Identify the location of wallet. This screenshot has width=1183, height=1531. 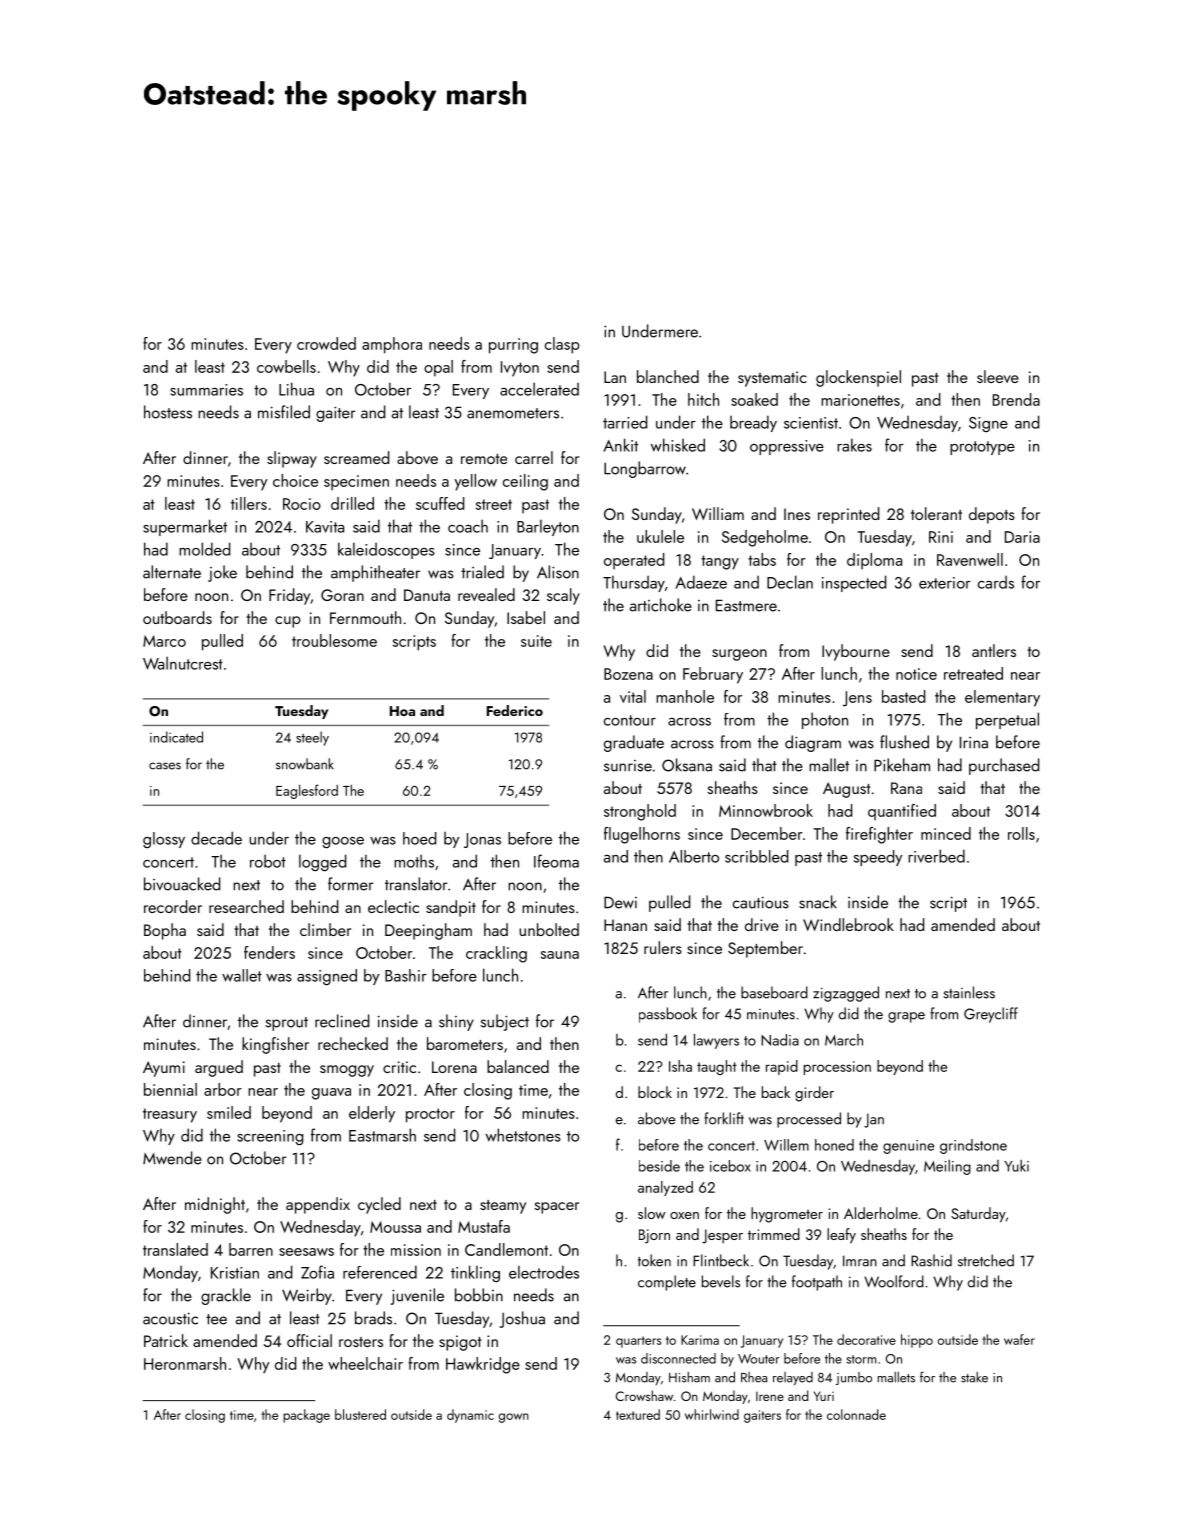
(242, 975).
